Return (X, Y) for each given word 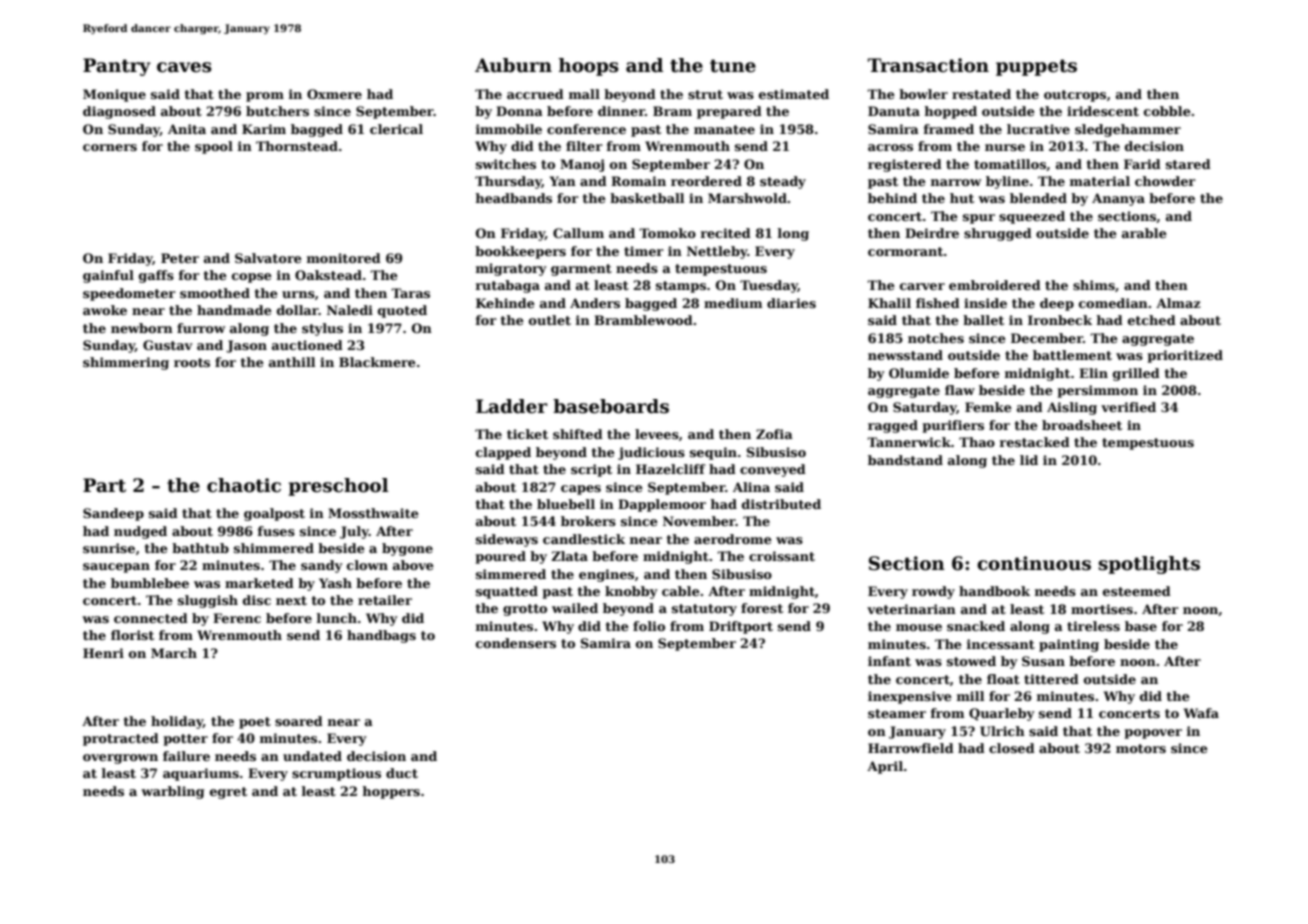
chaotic (244, 485)
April (885, 767)
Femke (988, 407)
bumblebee (150, 583)
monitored (344, 258)
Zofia (774, 434)
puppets (1036, 67)
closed (1012, 748)
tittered (1051, 679)
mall (584, 94)
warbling (172, 792)
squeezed (1032, 217)
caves (184, 67)
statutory (704, 610)
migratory (511, 269)
